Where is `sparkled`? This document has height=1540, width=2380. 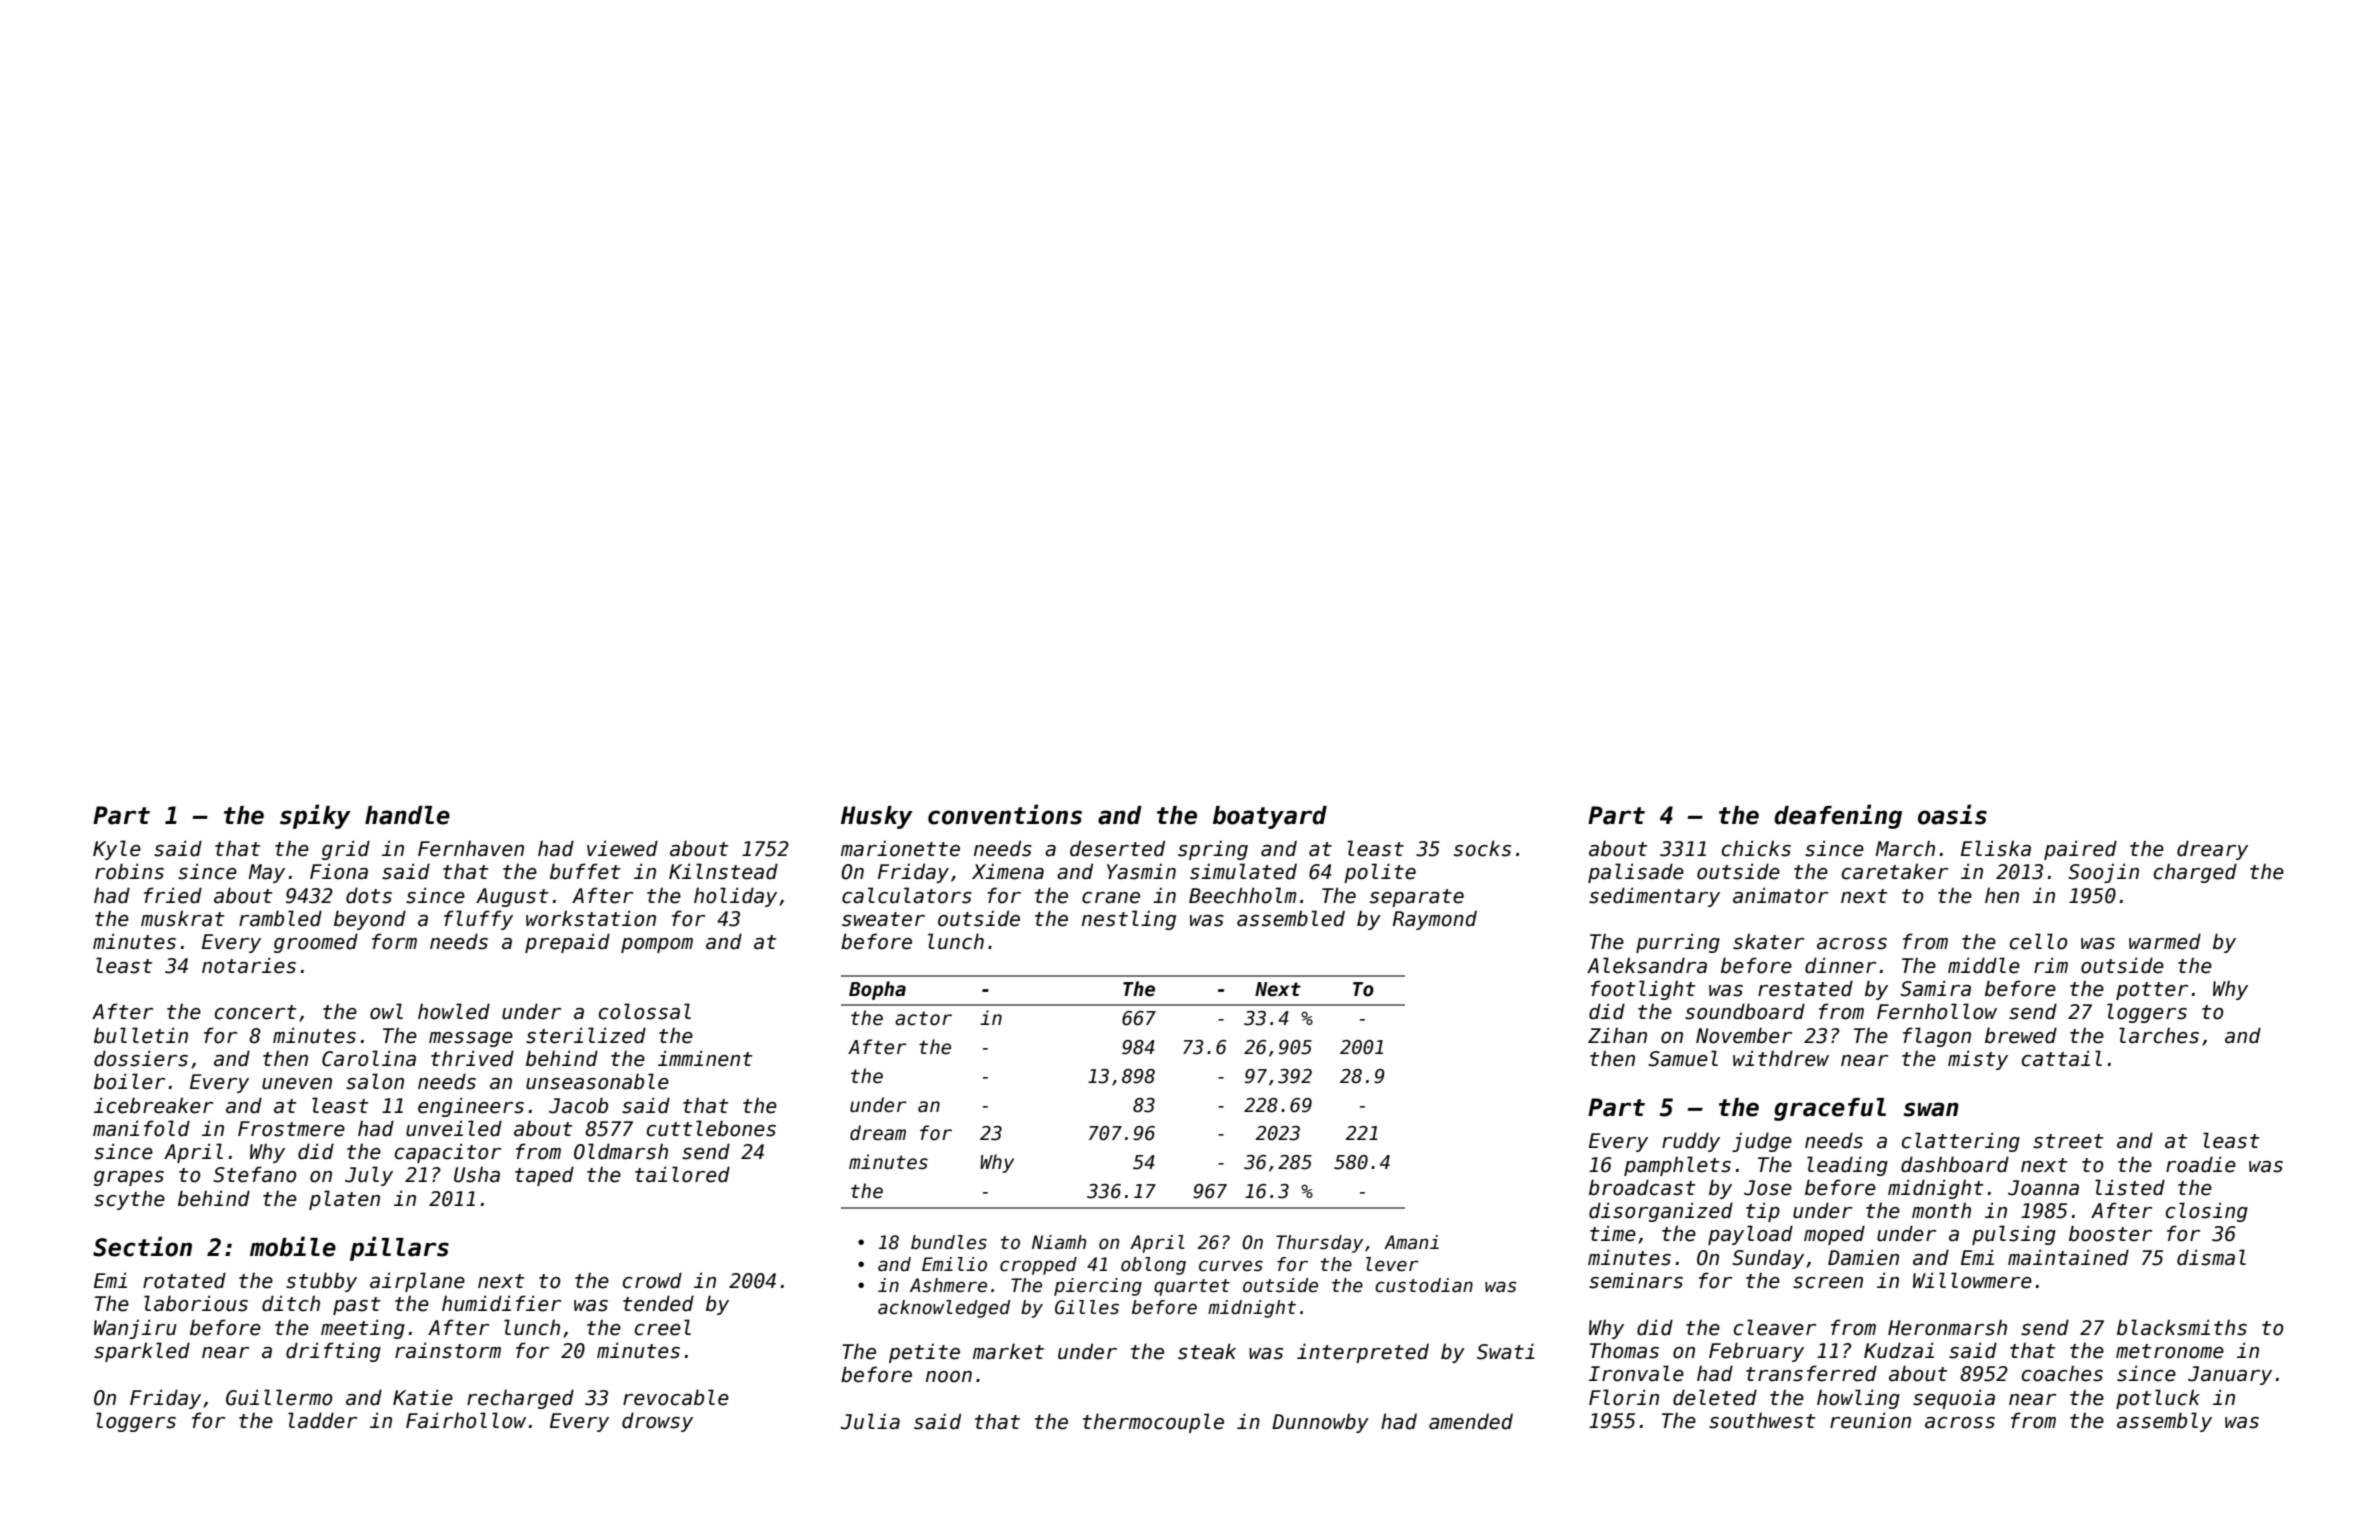
sparkled is located at coordinates (142, 1352).
